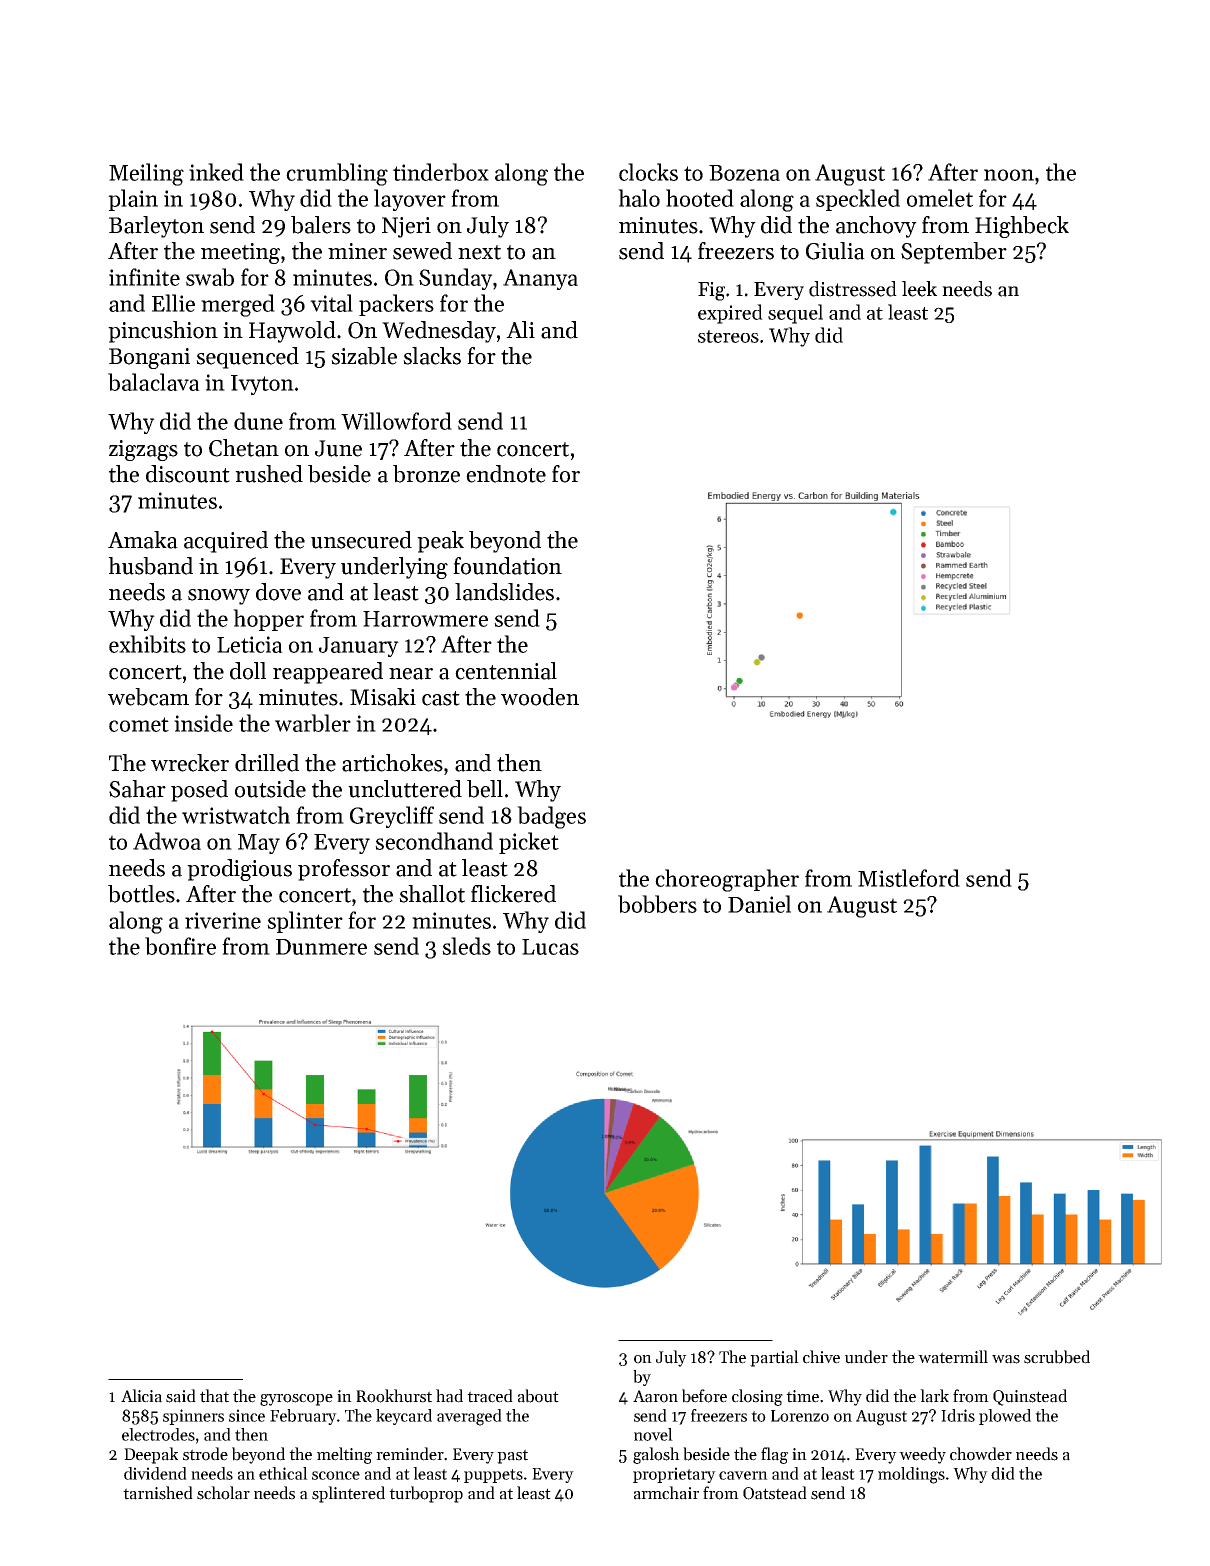 This page has width=1210, height=1566. I want to click on expired, so click(730, 314).
